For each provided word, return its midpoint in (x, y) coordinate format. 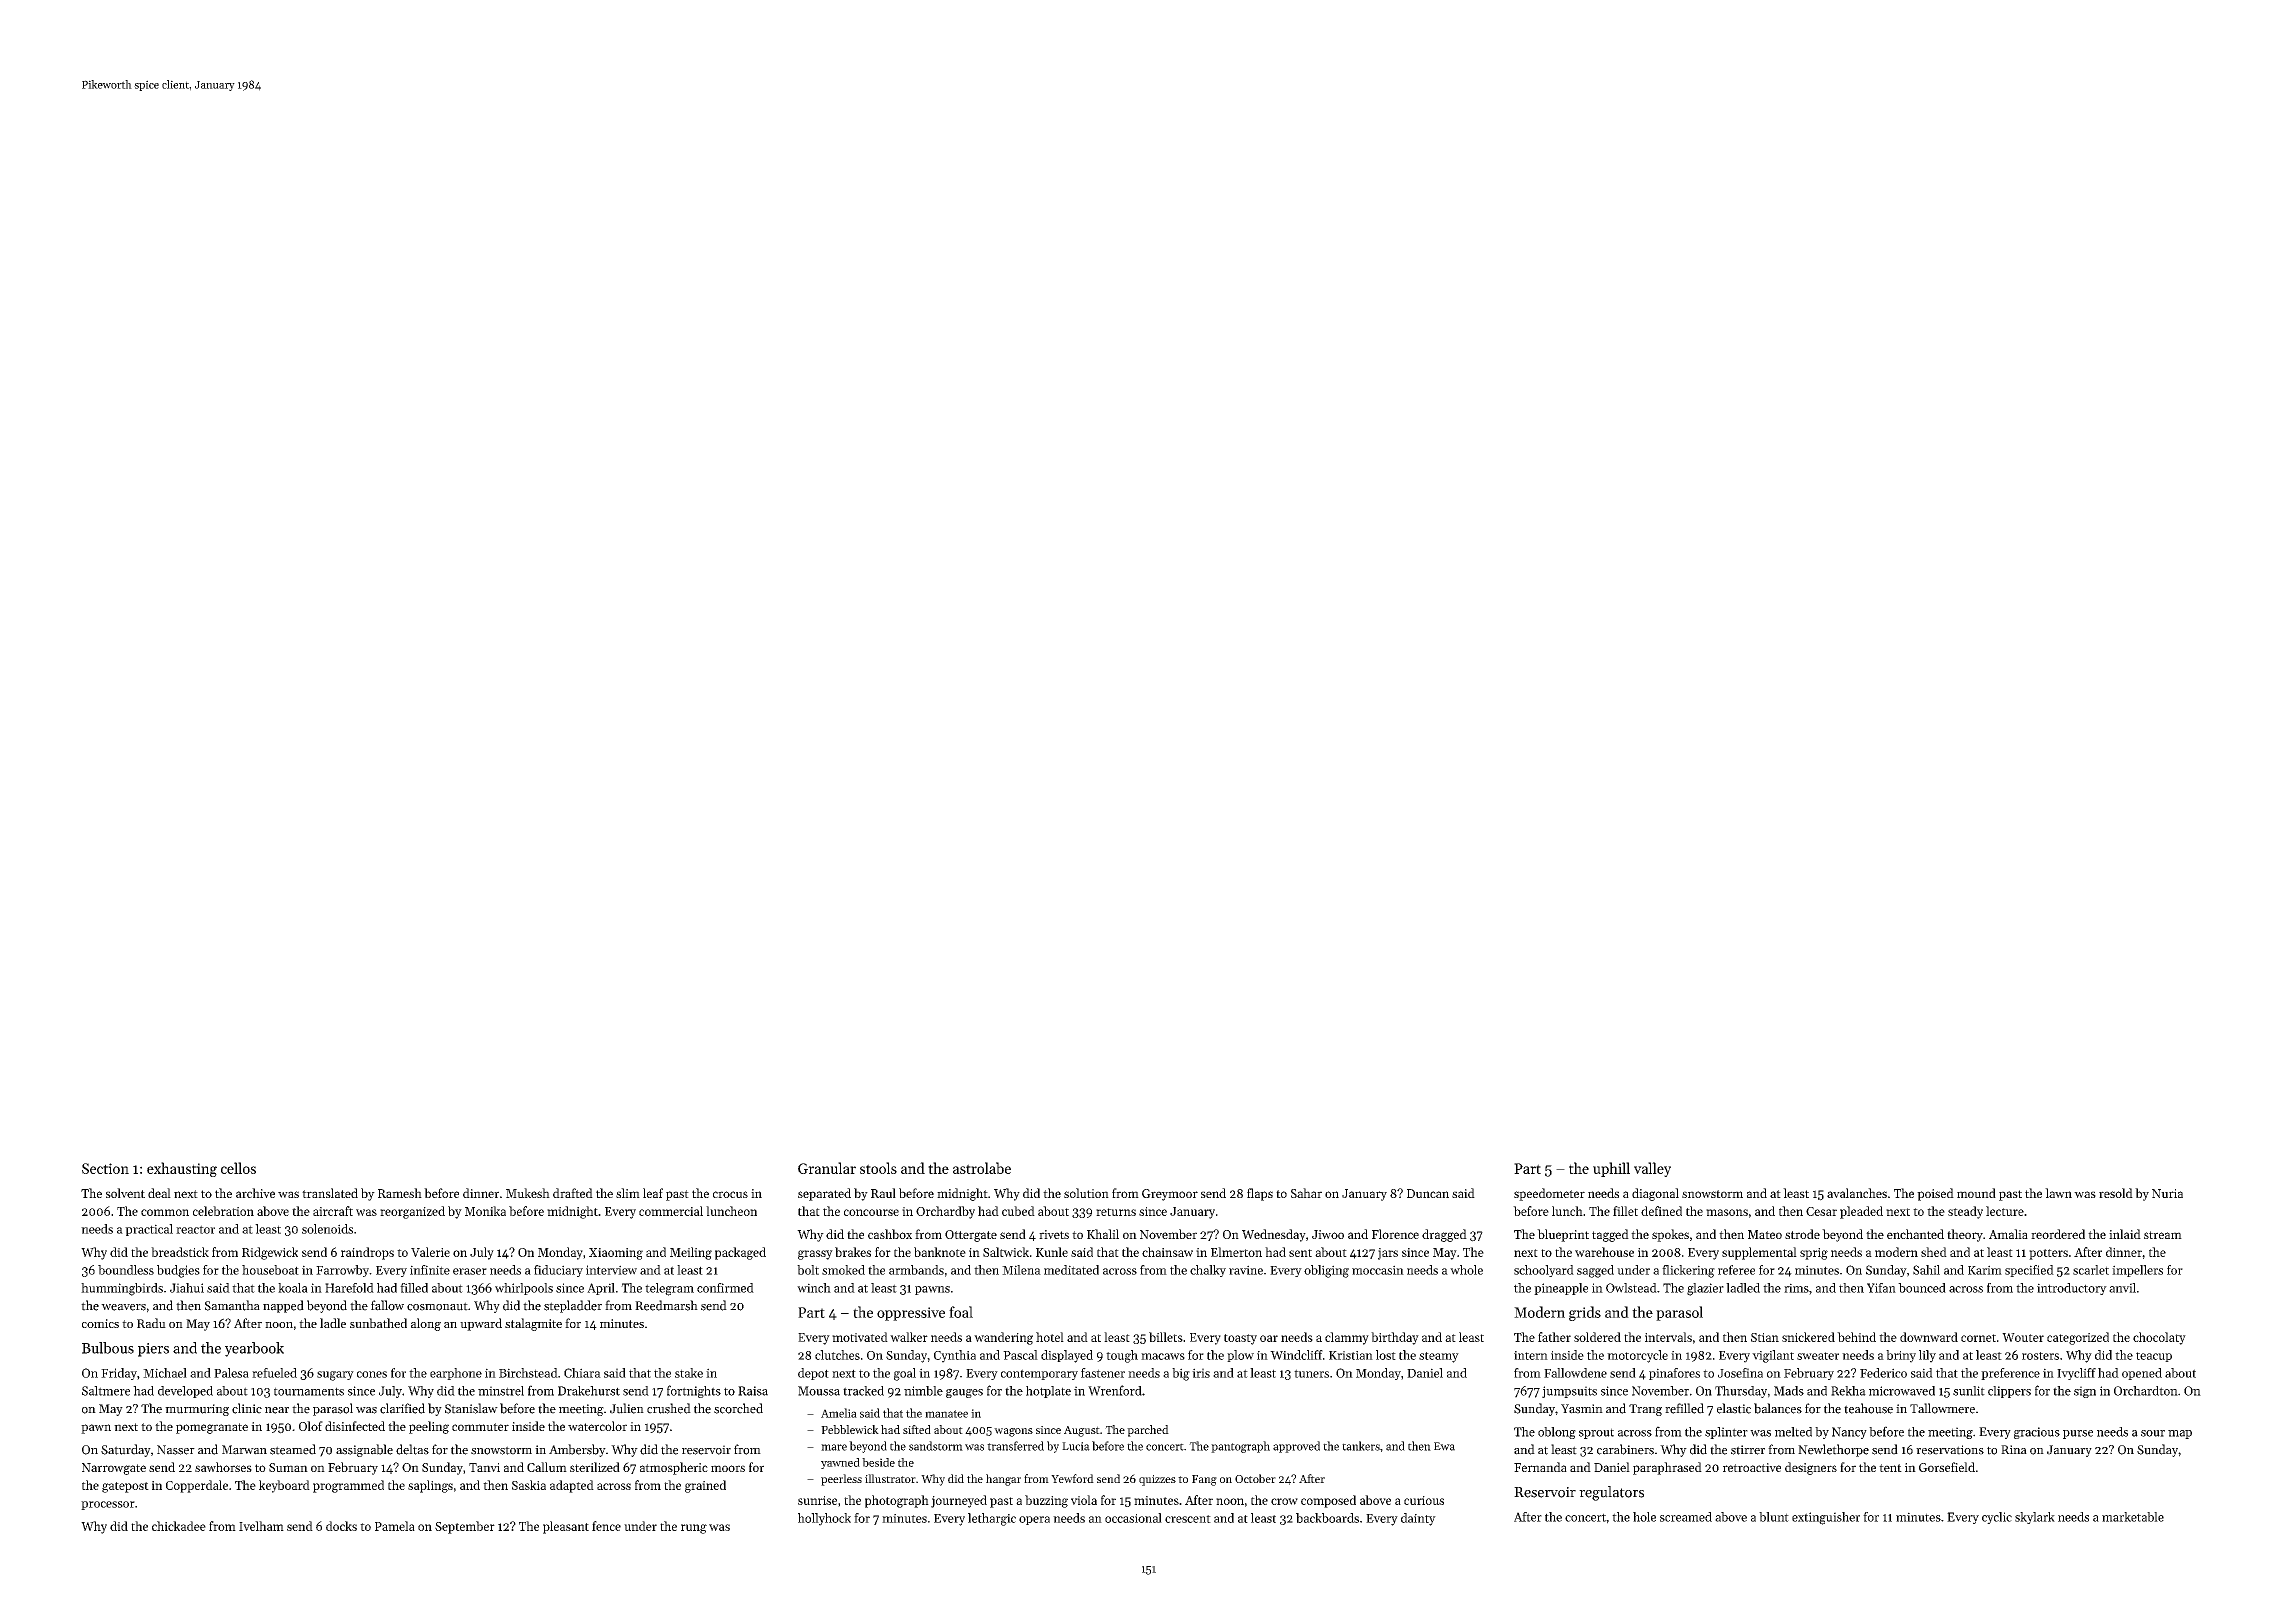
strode (1802, 1234)
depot (813, 1374)
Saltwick (1006, 1252)
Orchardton (2146, 1391)
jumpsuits (1569, 1392)
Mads (1789, 1391)
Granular (827, 1168)
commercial (671, 1211)
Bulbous (108, 1348)
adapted (572, 1486)
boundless (126, 1270)
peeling (429, 1427)
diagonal (1655, 1194)
